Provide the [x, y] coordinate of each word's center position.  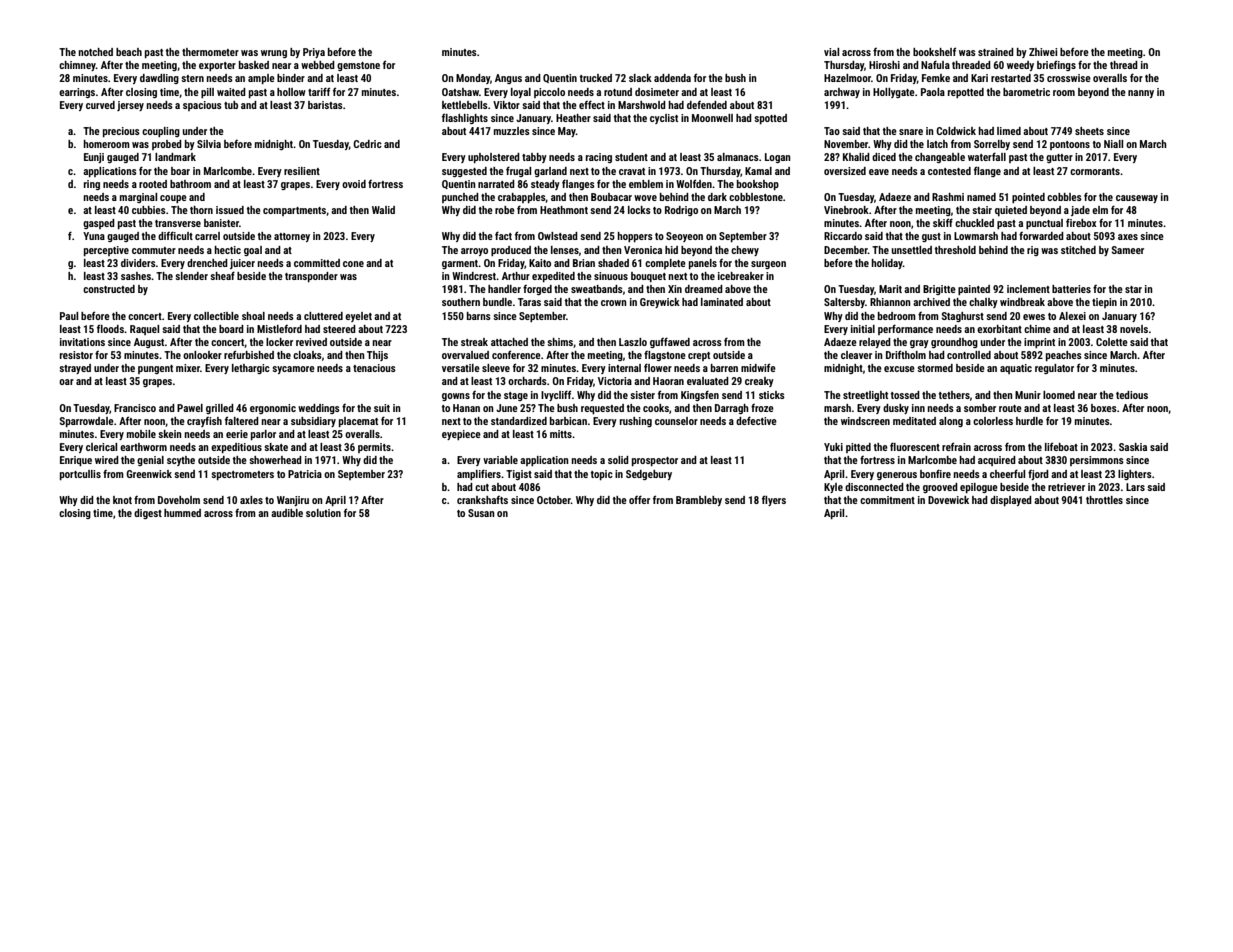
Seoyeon [684, 237]
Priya [314, 53]
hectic [227, 250]
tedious [1132, 395]
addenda [672, 78]
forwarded [1041, 236]
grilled [220, 409]
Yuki [833, 447]
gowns [456, 397]
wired [107, 460]
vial [831, 52]
